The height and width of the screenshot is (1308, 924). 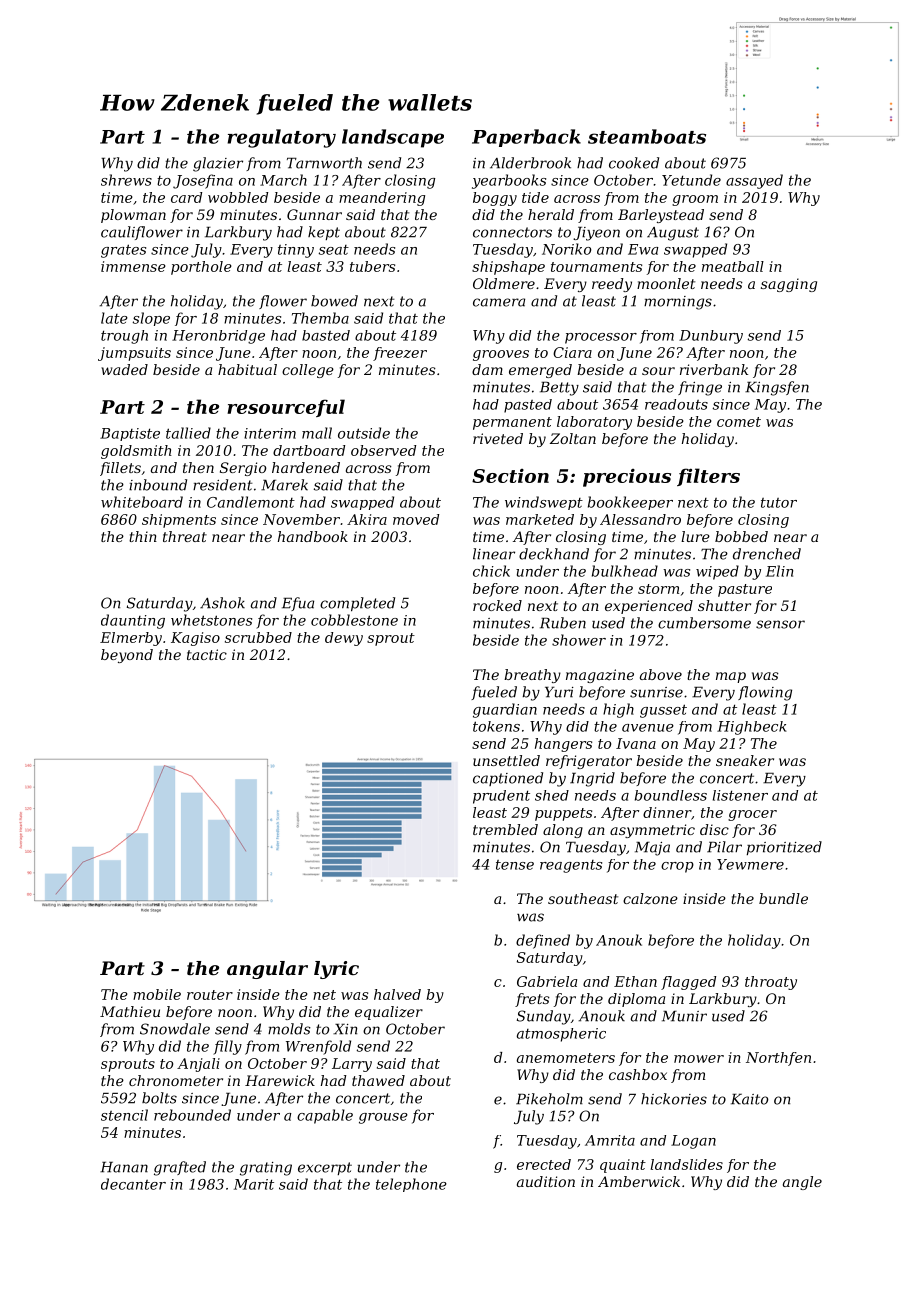 What do you see at coordinates (777, 388) in the screenshot?
I see `Kingsfen` at bounding box center [777, 388].
